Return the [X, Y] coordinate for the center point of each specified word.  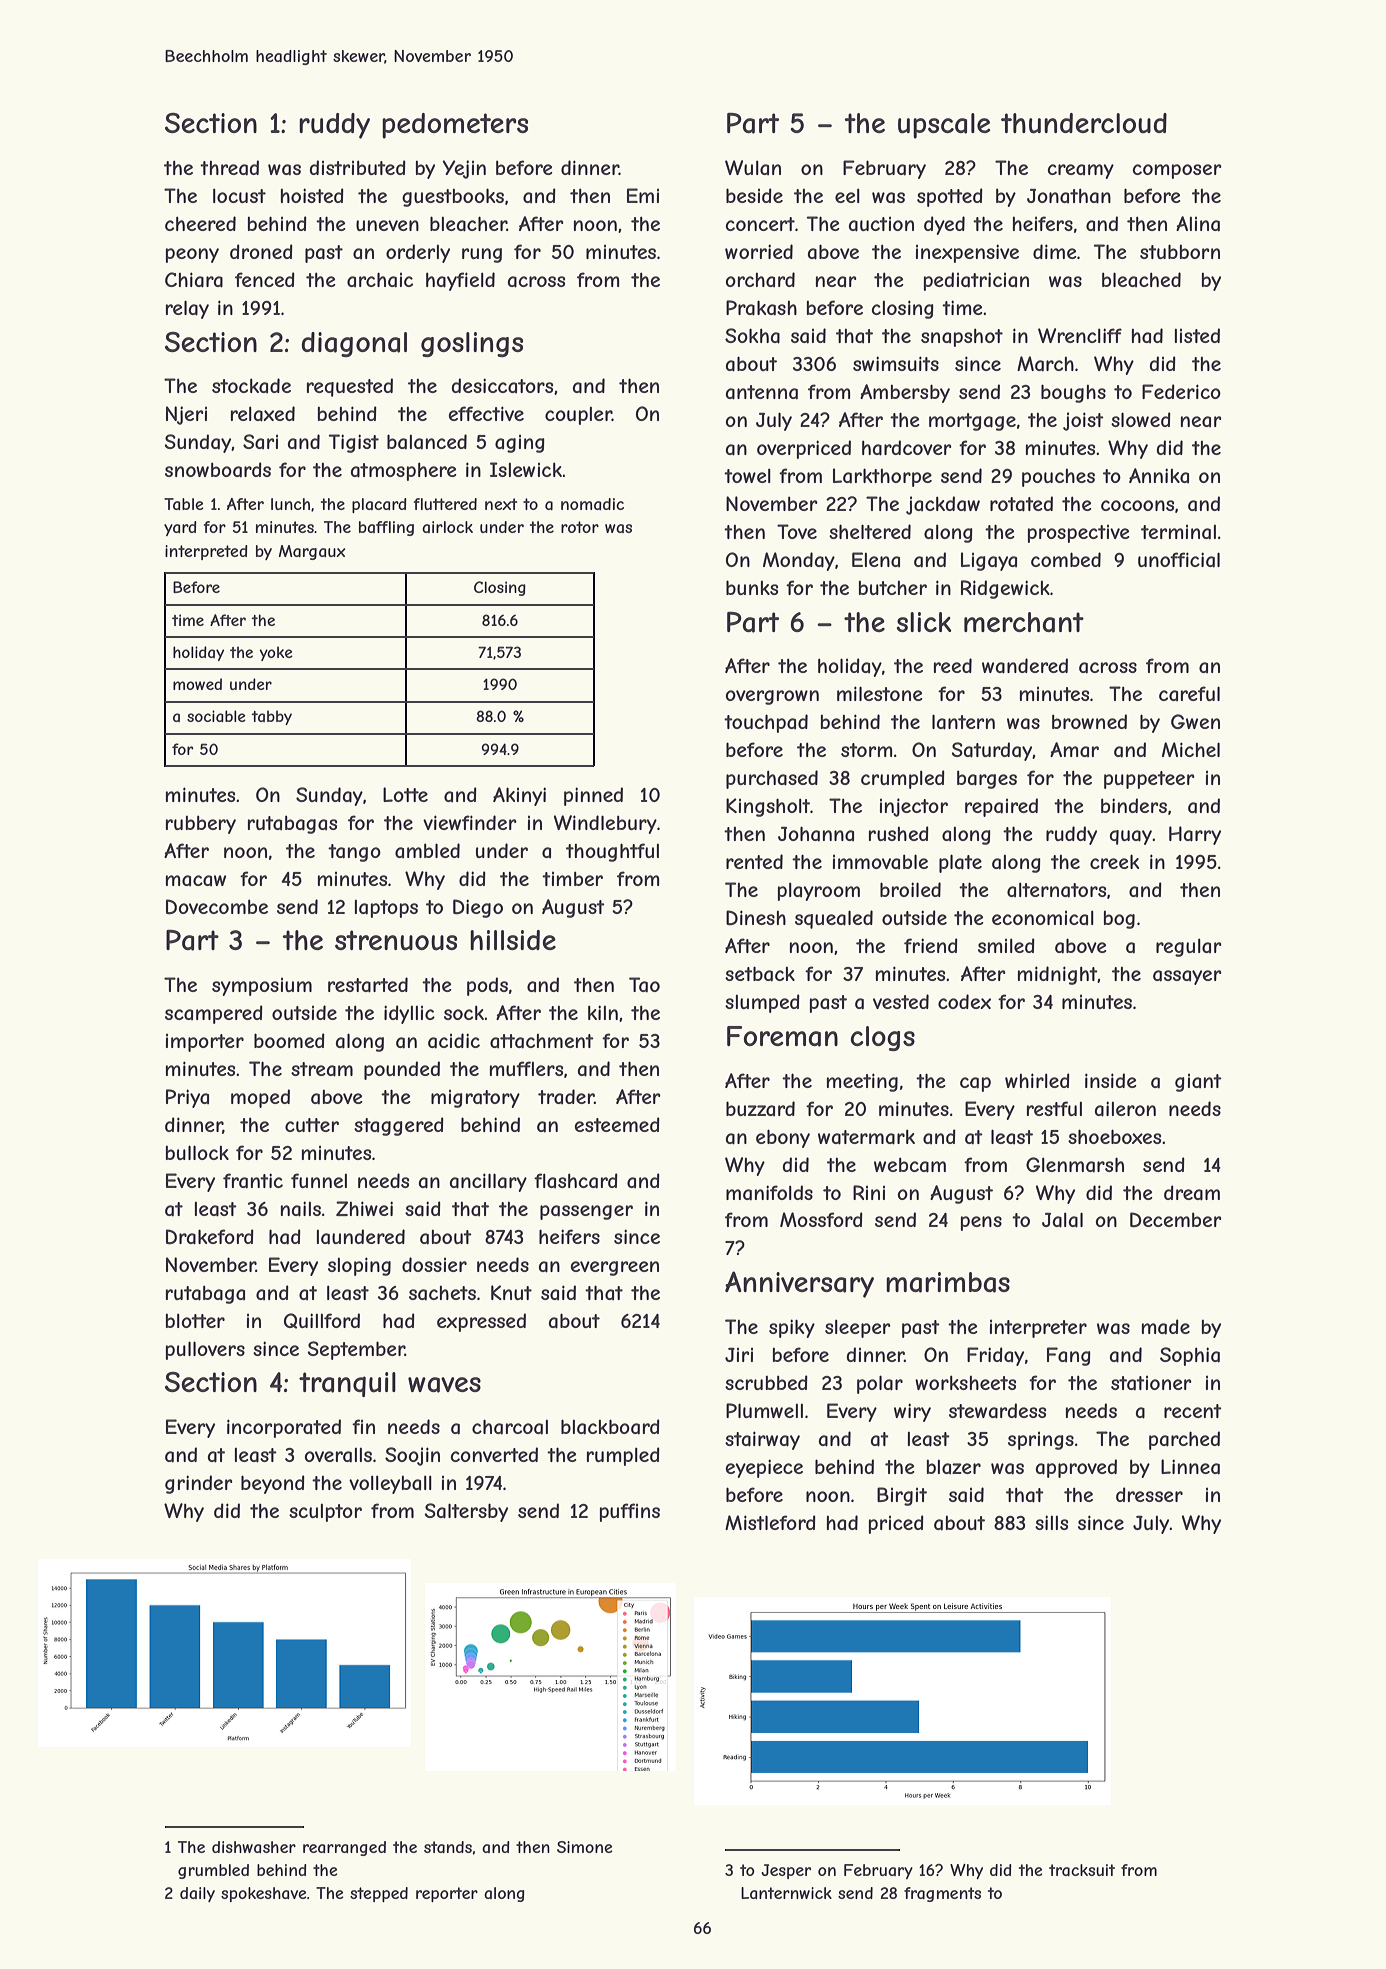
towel [747, 476]
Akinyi [519, 796]
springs [1041, 1441]
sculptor [325, 1513]
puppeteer [1149, 780]
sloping [359, 1266]
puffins [629, 1512]
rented [754, 861]
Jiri [739, 1355]
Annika [1159, 475]
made [1165, 1327]
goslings [472, 344]
